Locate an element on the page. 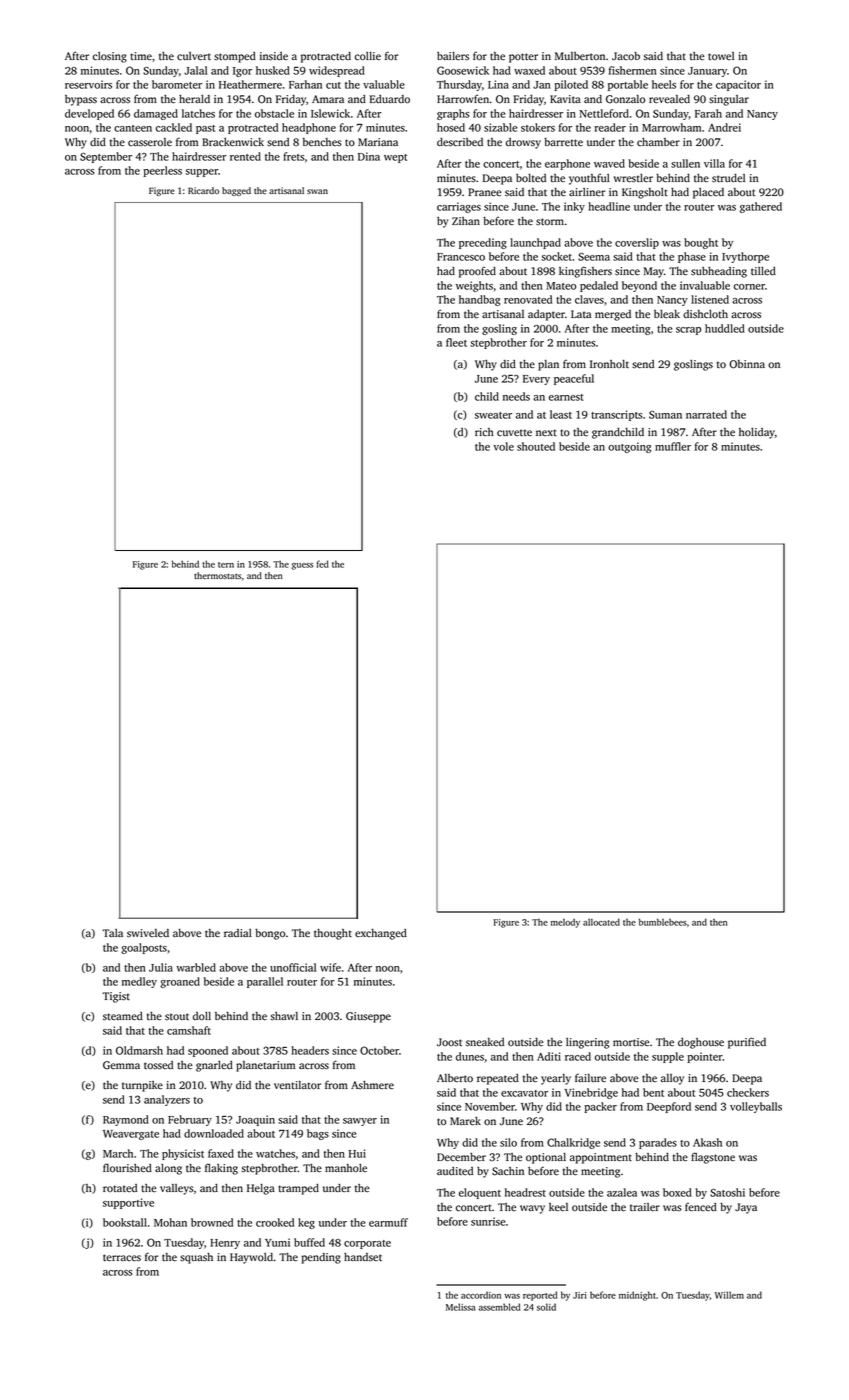  fleet is located at coordinates (456, 342).
